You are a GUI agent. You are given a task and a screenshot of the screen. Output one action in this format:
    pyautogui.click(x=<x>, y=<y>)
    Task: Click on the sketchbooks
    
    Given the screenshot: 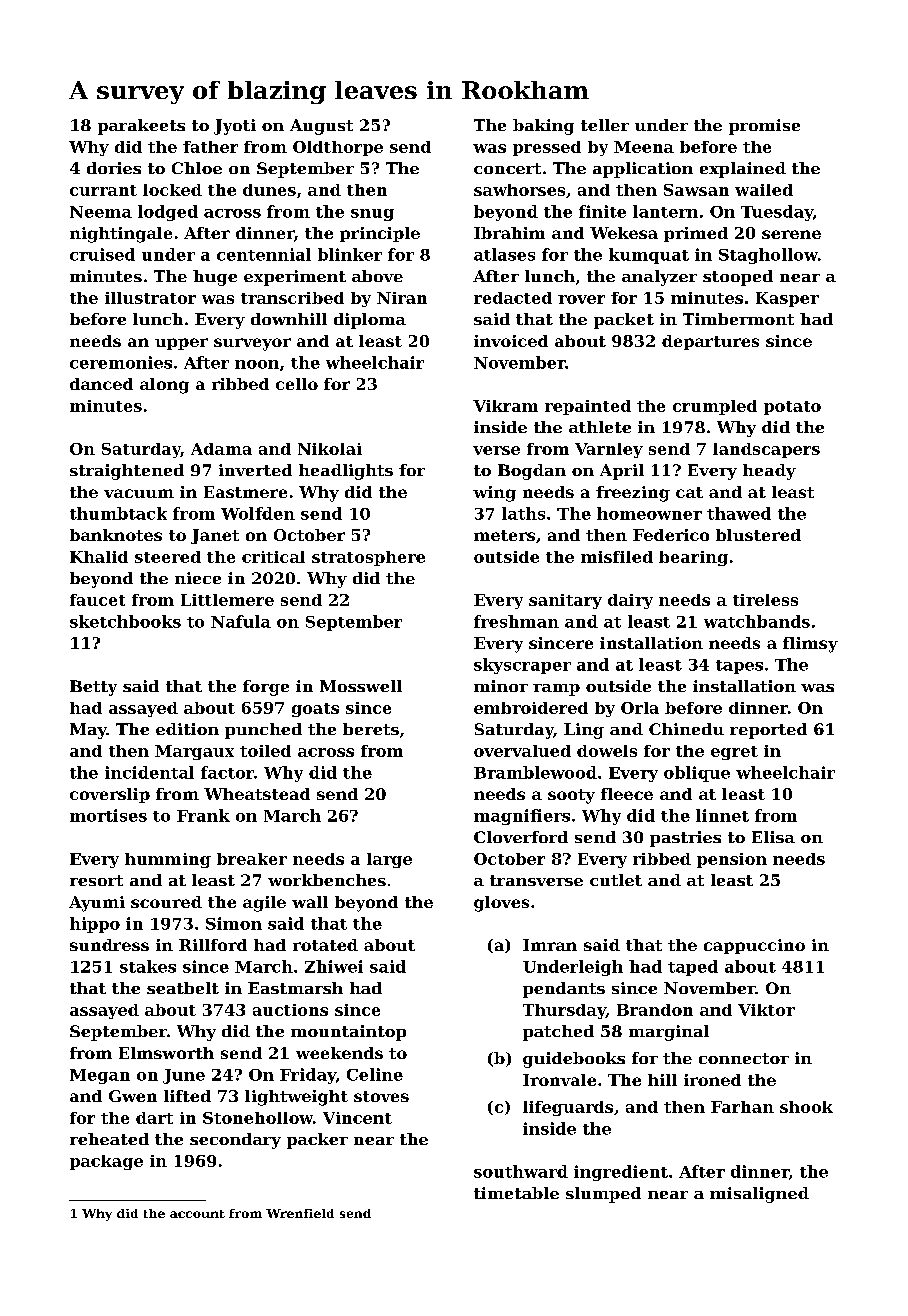 What is the action you would take?
    pyautogui.click(x=125, y=621)
